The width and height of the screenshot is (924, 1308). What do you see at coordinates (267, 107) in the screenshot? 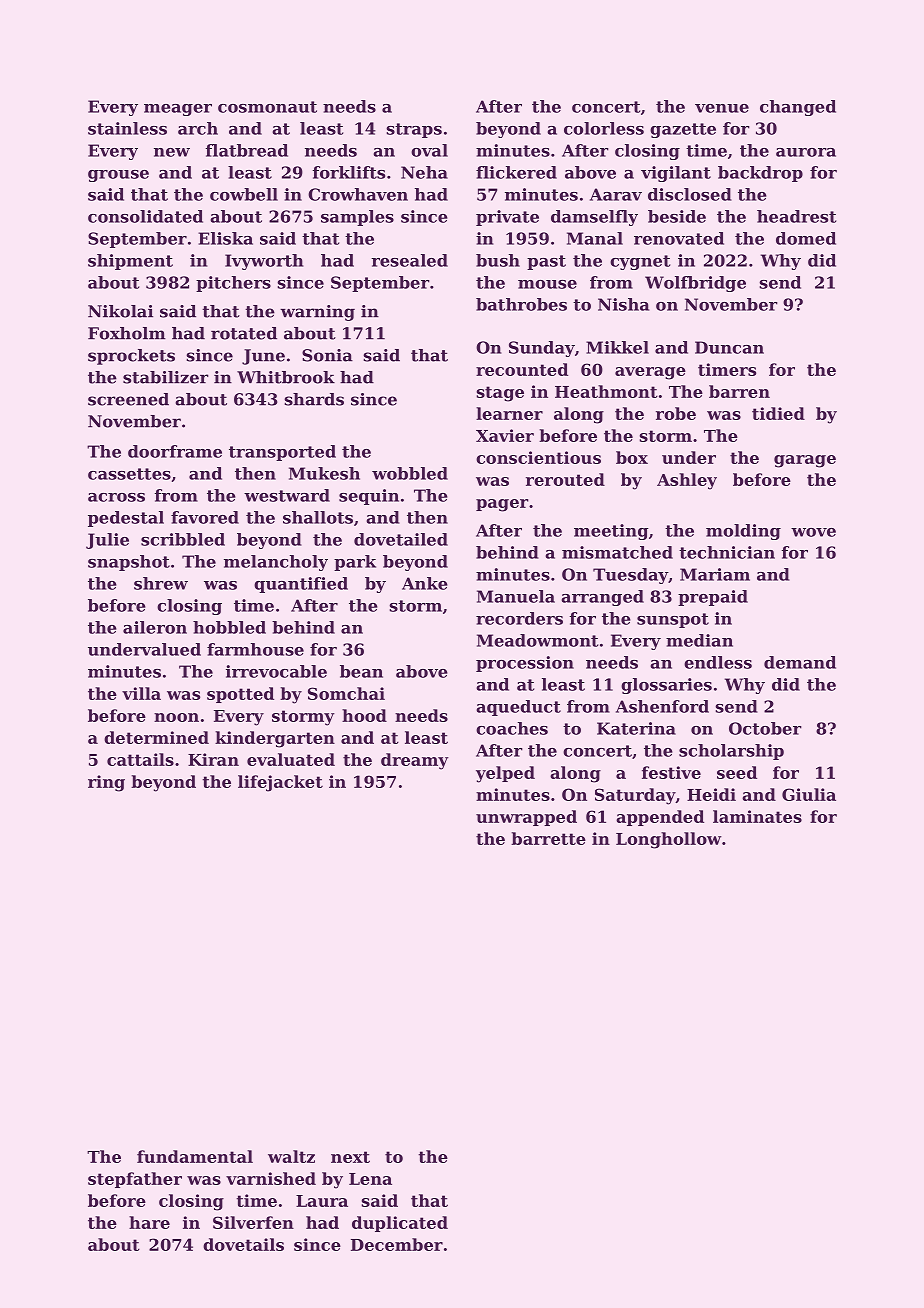
I see `cosmonaut` at bounding box center [267, 107].
